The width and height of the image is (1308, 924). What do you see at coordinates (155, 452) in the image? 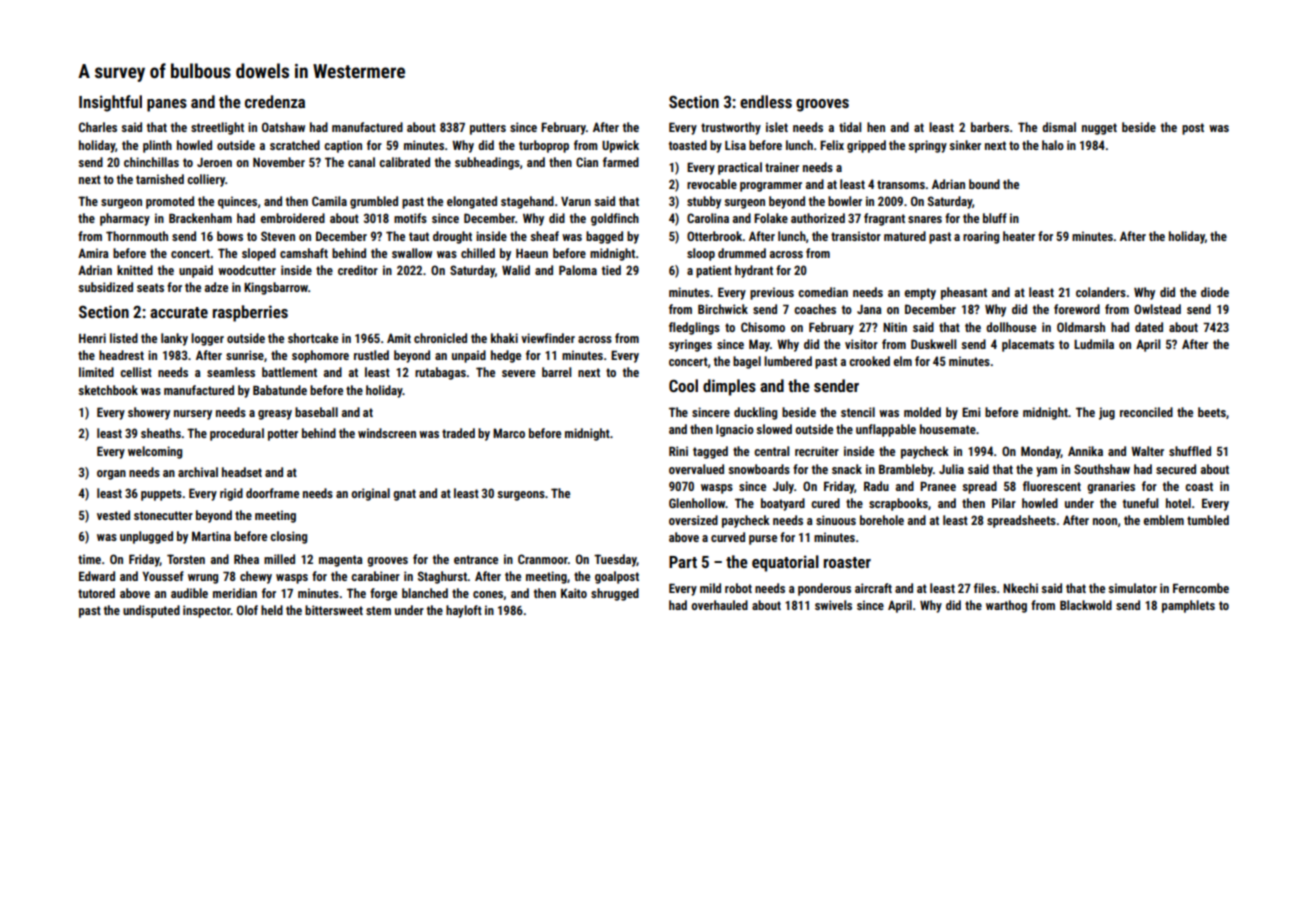
I see `welcoming` at bounding box center [155, 452].
